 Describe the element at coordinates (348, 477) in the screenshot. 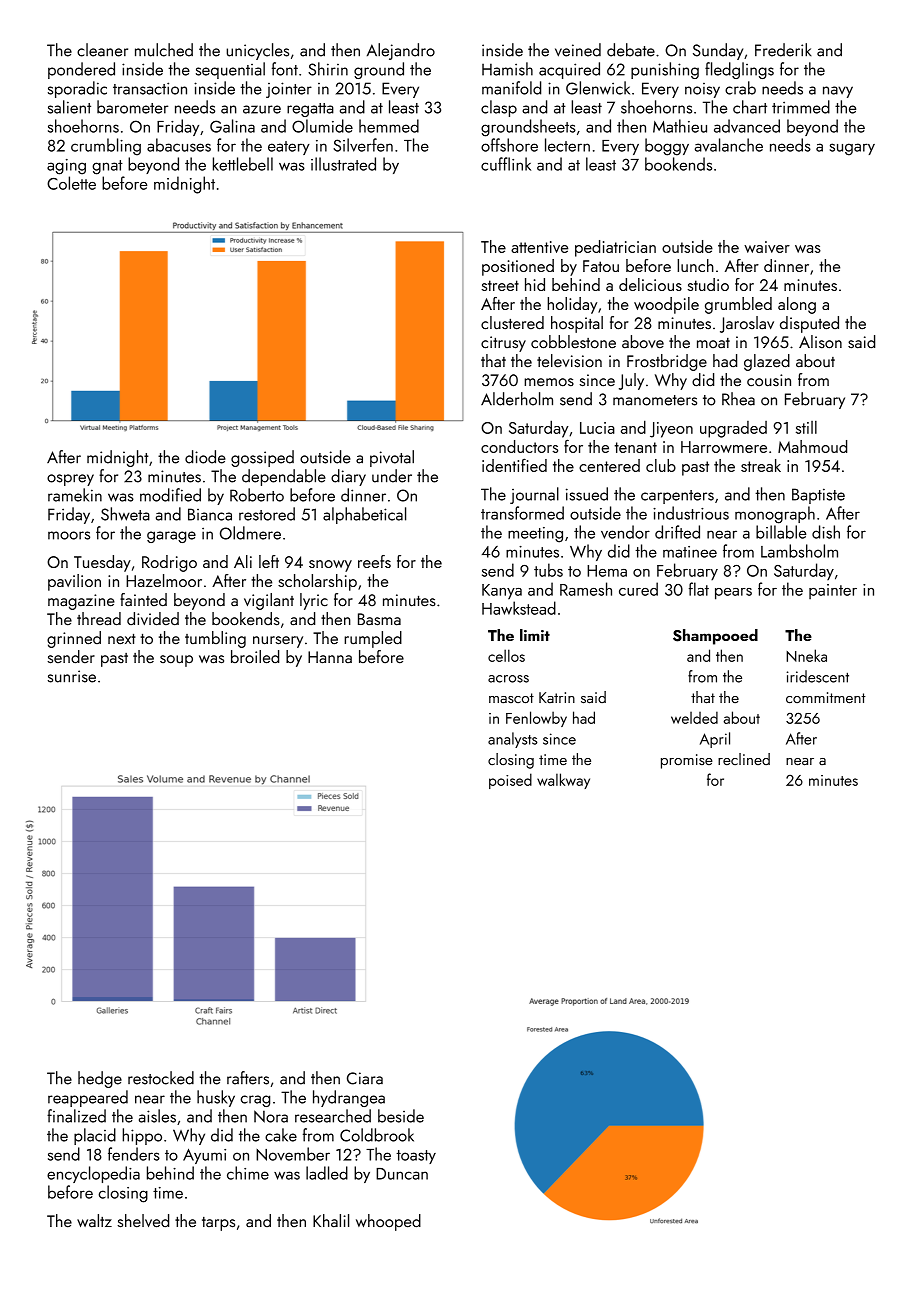

I see `diary` at that location.
